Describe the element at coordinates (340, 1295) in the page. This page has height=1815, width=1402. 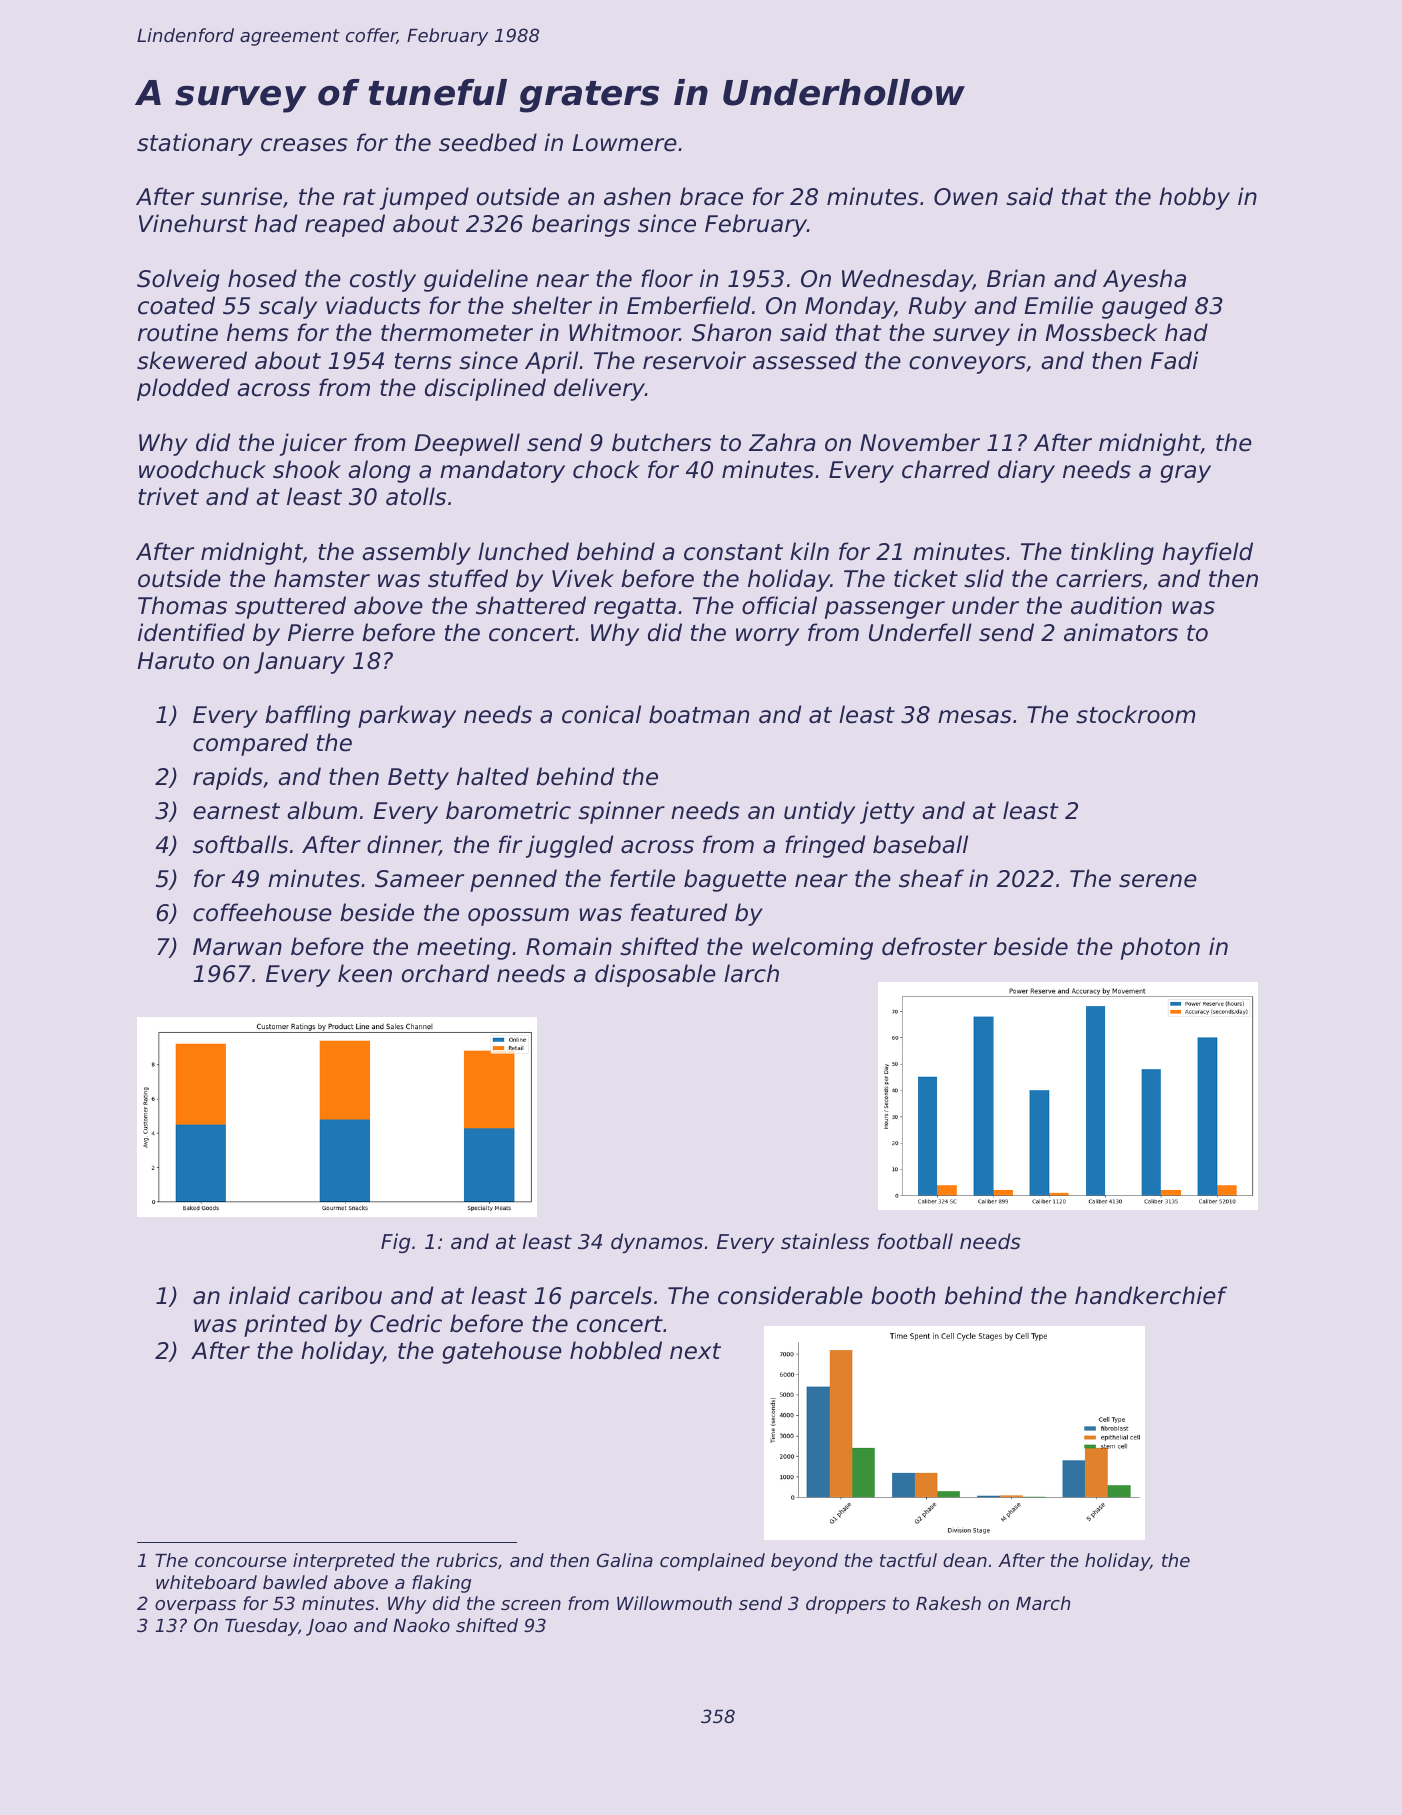
I see `caribou` at that location.
